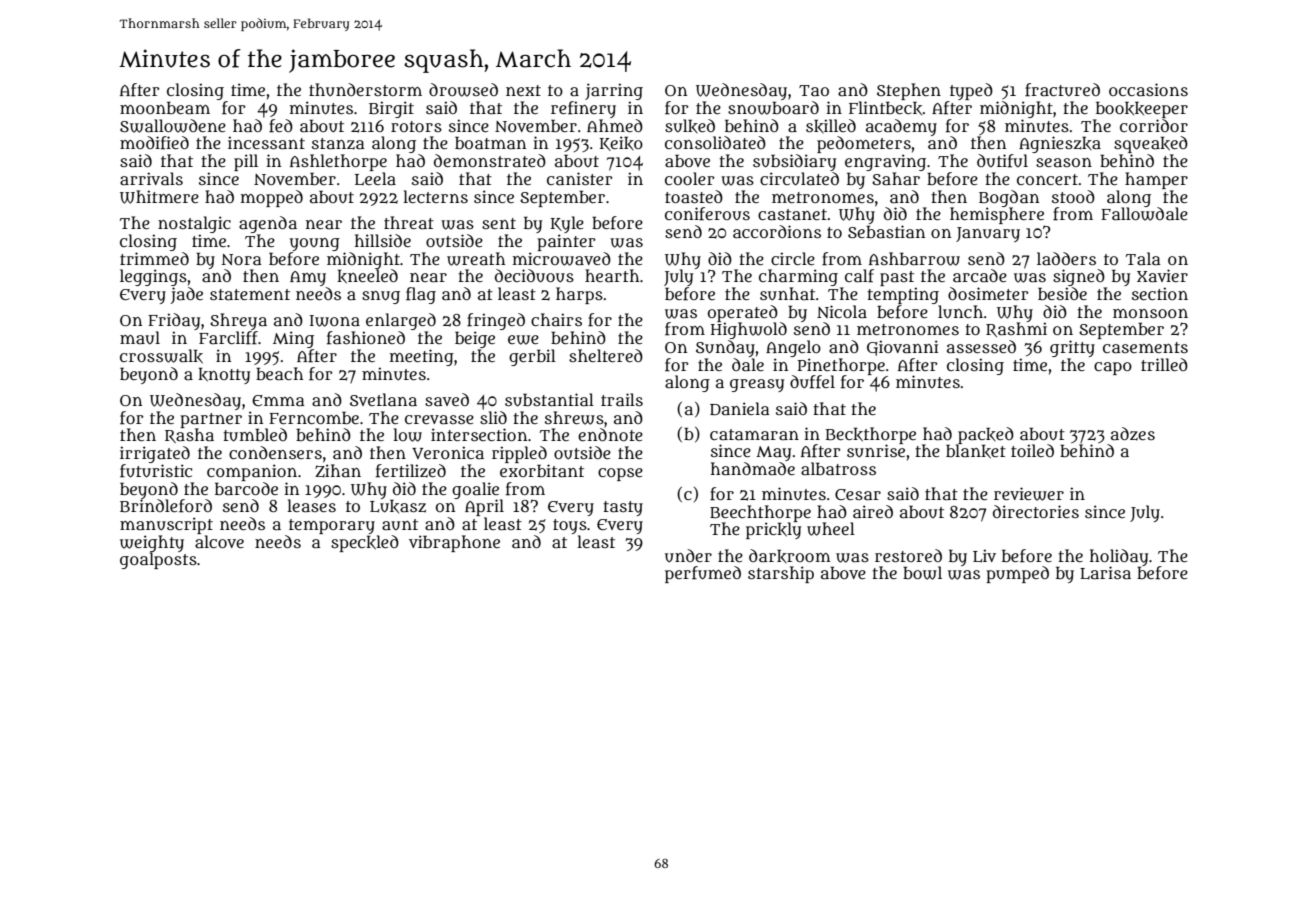 The width and height of the page is (1308, 924). Describe the element at coordinates (799, 179) in the page. I see `circulated` at that location.
